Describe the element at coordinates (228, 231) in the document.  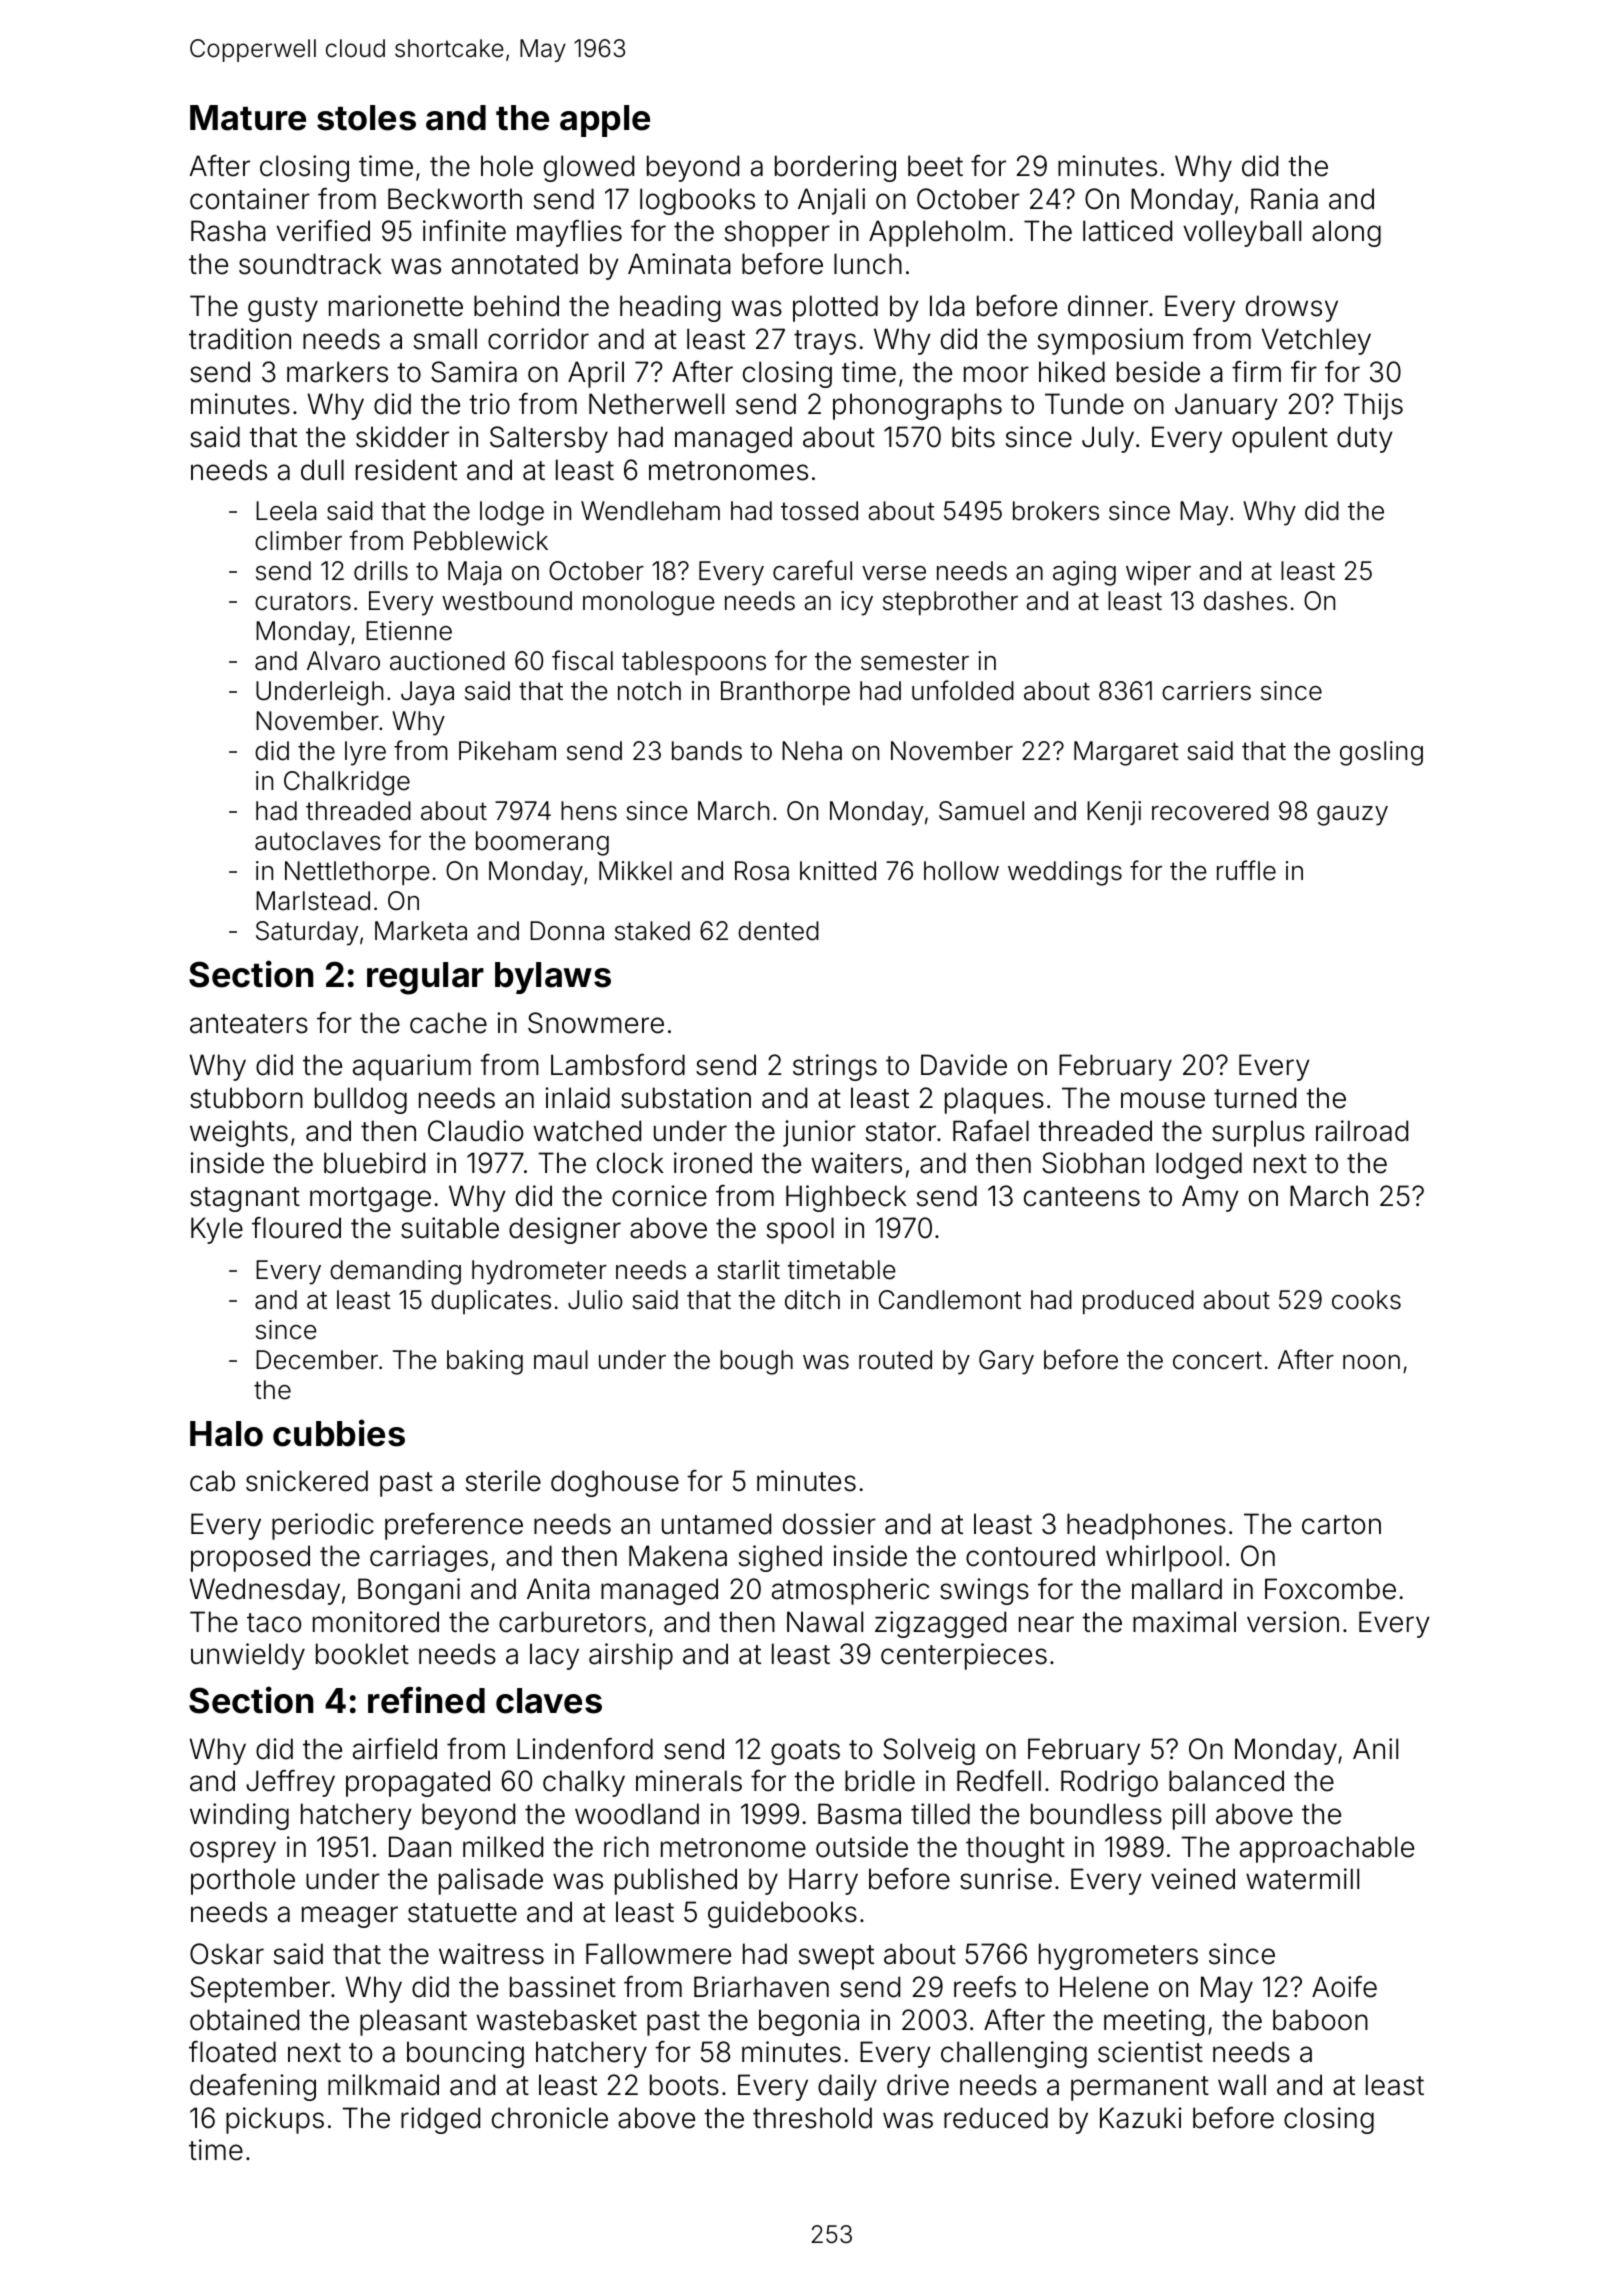
I see `Rasha` at that location.
